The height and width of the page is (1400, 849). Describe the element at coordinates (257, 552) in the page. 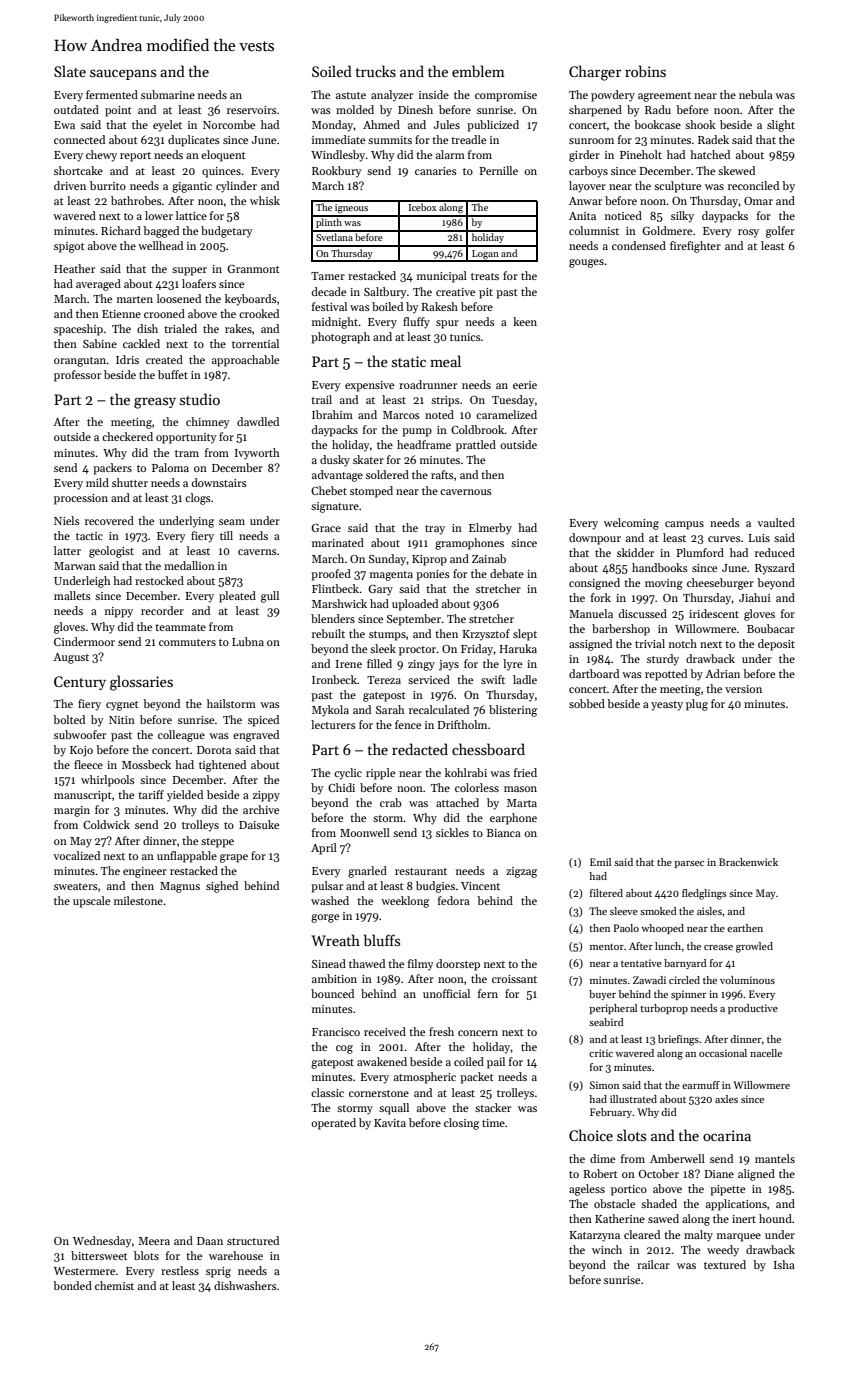

I see `caverns` at that location.
